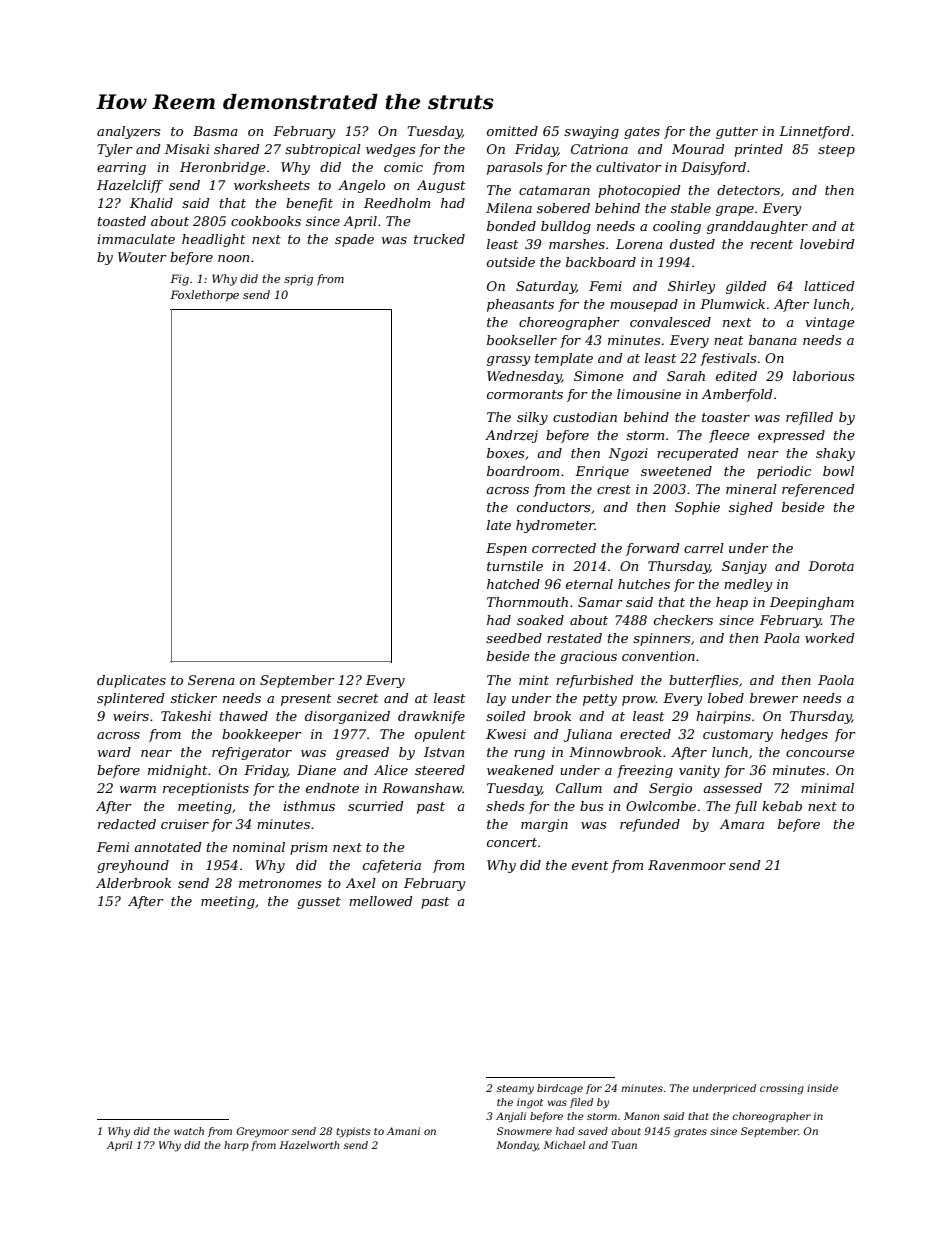 This image has width=952, height=1233. Describe the element at coordinates (508, 361) in the image. I see `grassy` at that location.
